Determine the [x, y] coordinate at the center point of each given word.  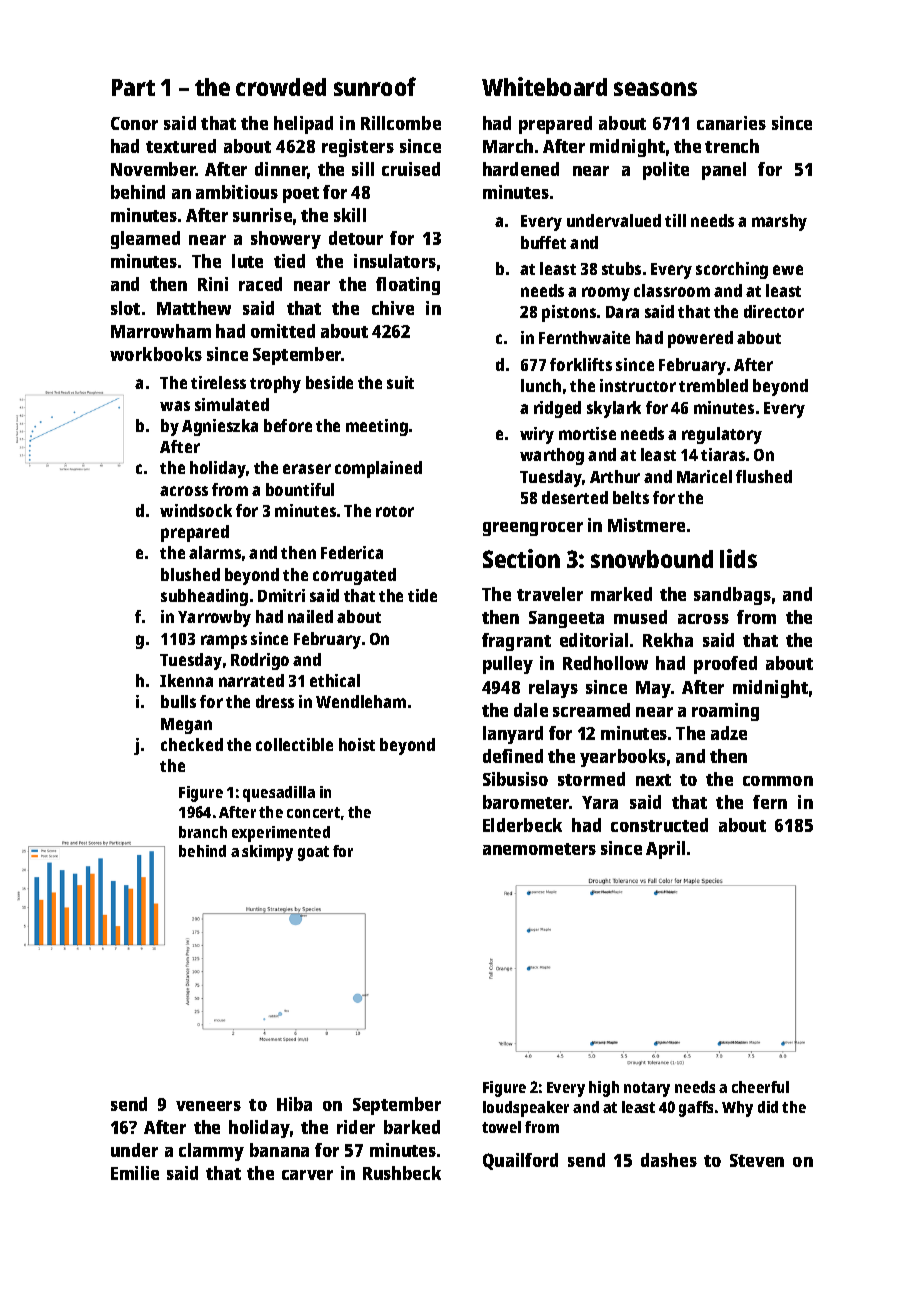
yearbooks [623, 758]
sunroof [375, 86]
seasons [655, 89]
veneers [208, 1106]
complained [378, 469]
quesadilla [279, 794]
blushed [190, 574]
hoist [357, 744]
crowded [281, 87]
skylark [614, 409]
